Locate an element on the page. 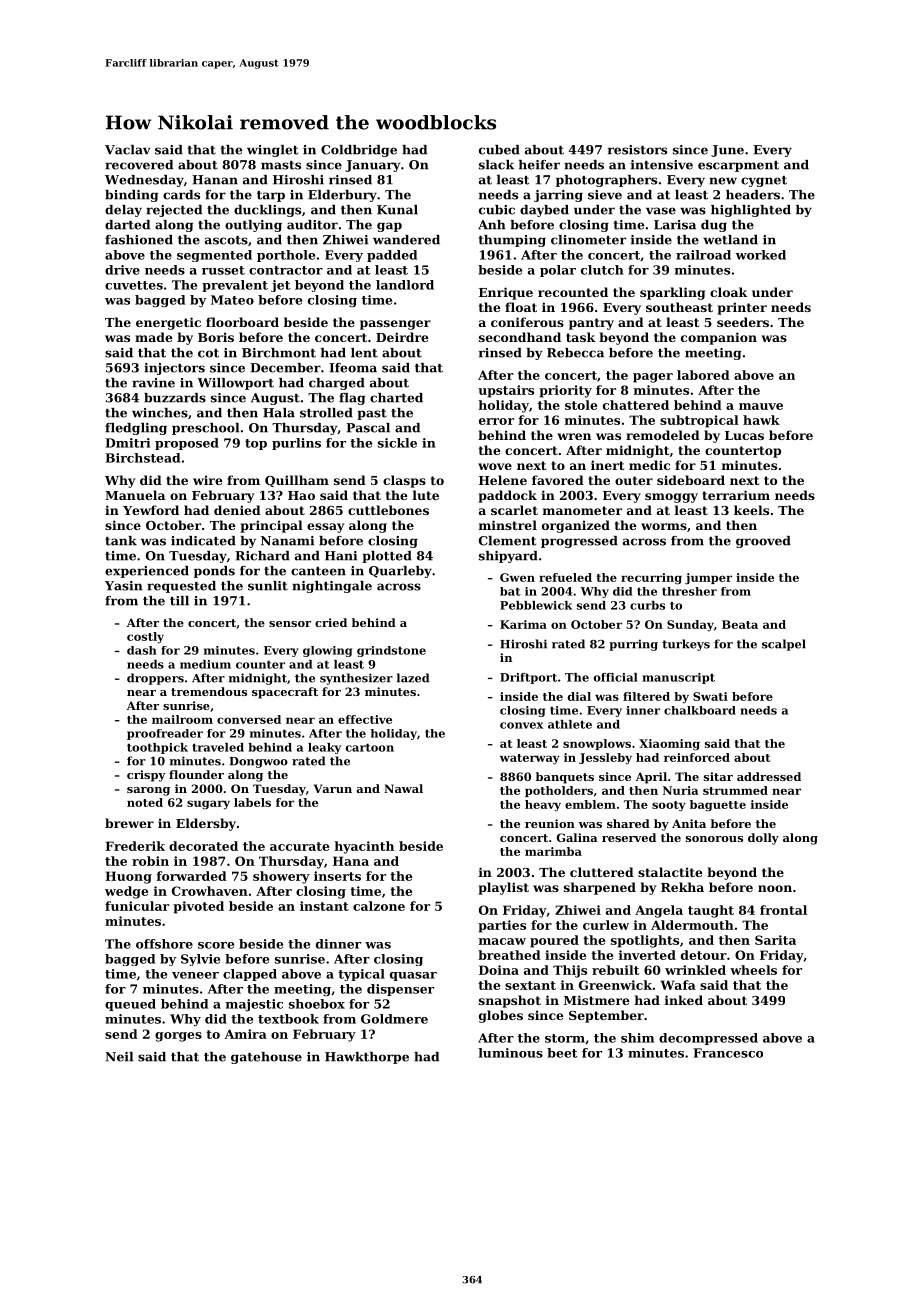 This image has width=924, height=1308. heavy is located at coordinates (543, 805).
